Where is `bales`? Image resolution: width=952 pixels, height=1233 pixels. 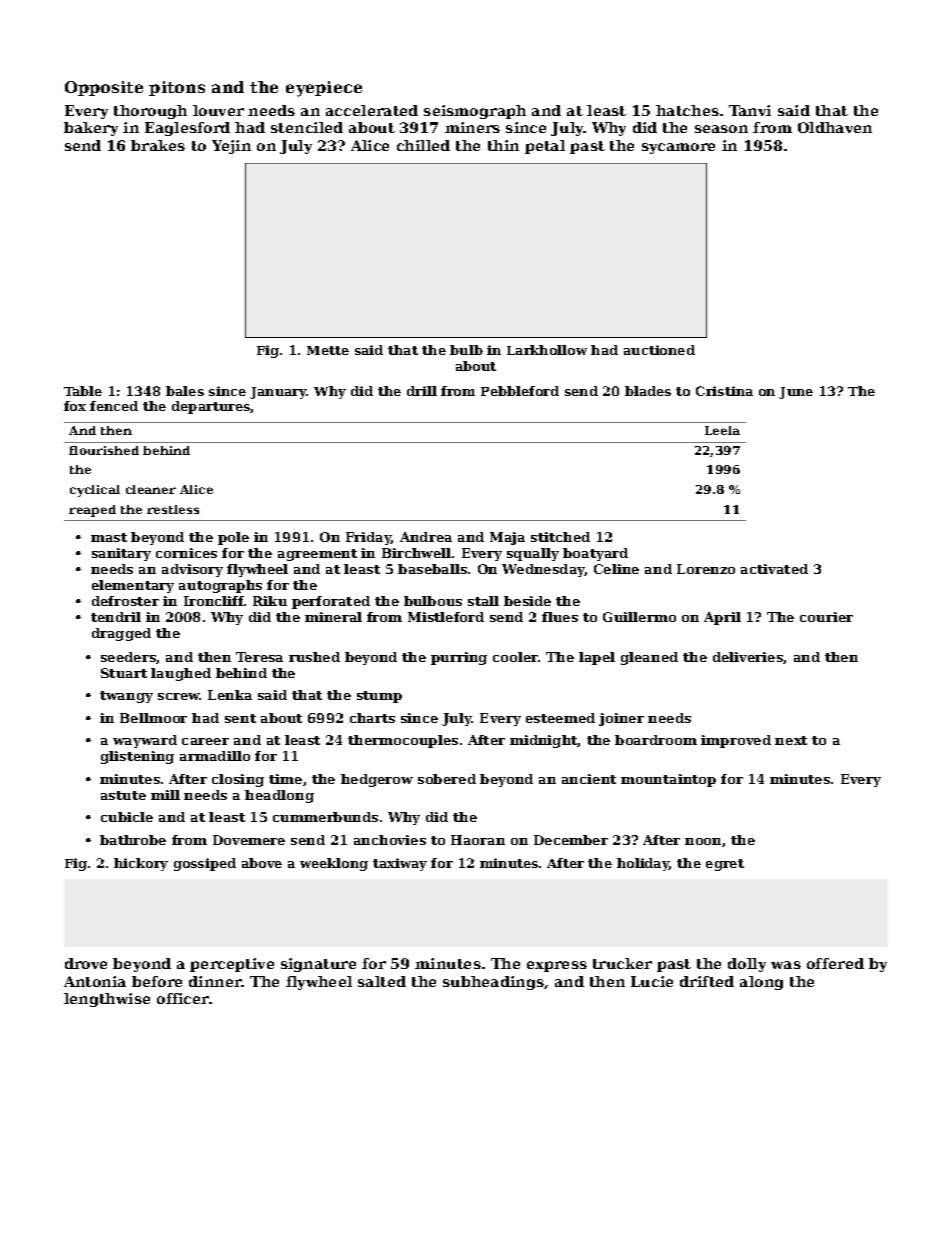
bales is located at coordinates (185, 391).
